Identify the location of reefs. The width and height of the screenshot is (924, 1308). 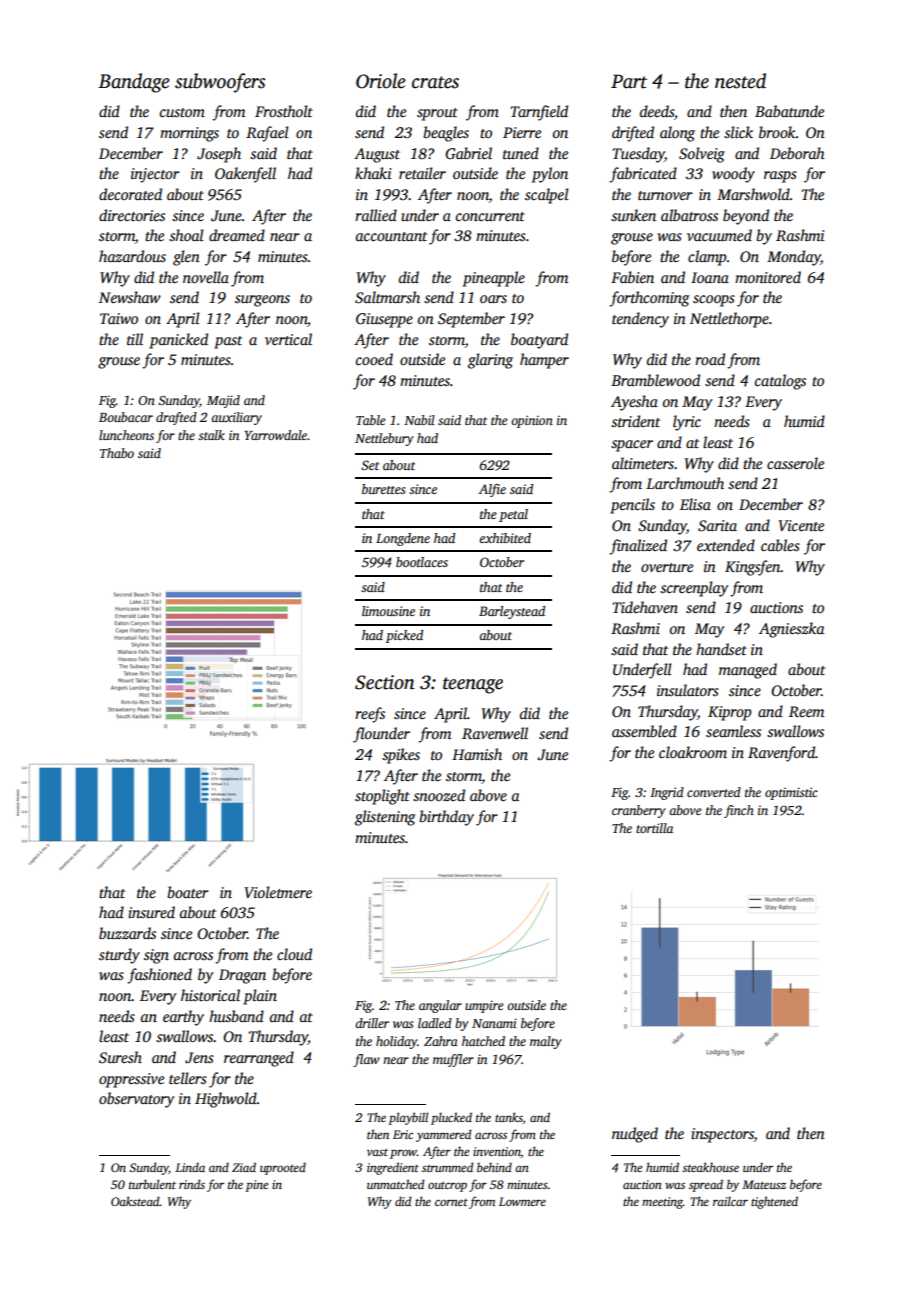
(370, 715).
